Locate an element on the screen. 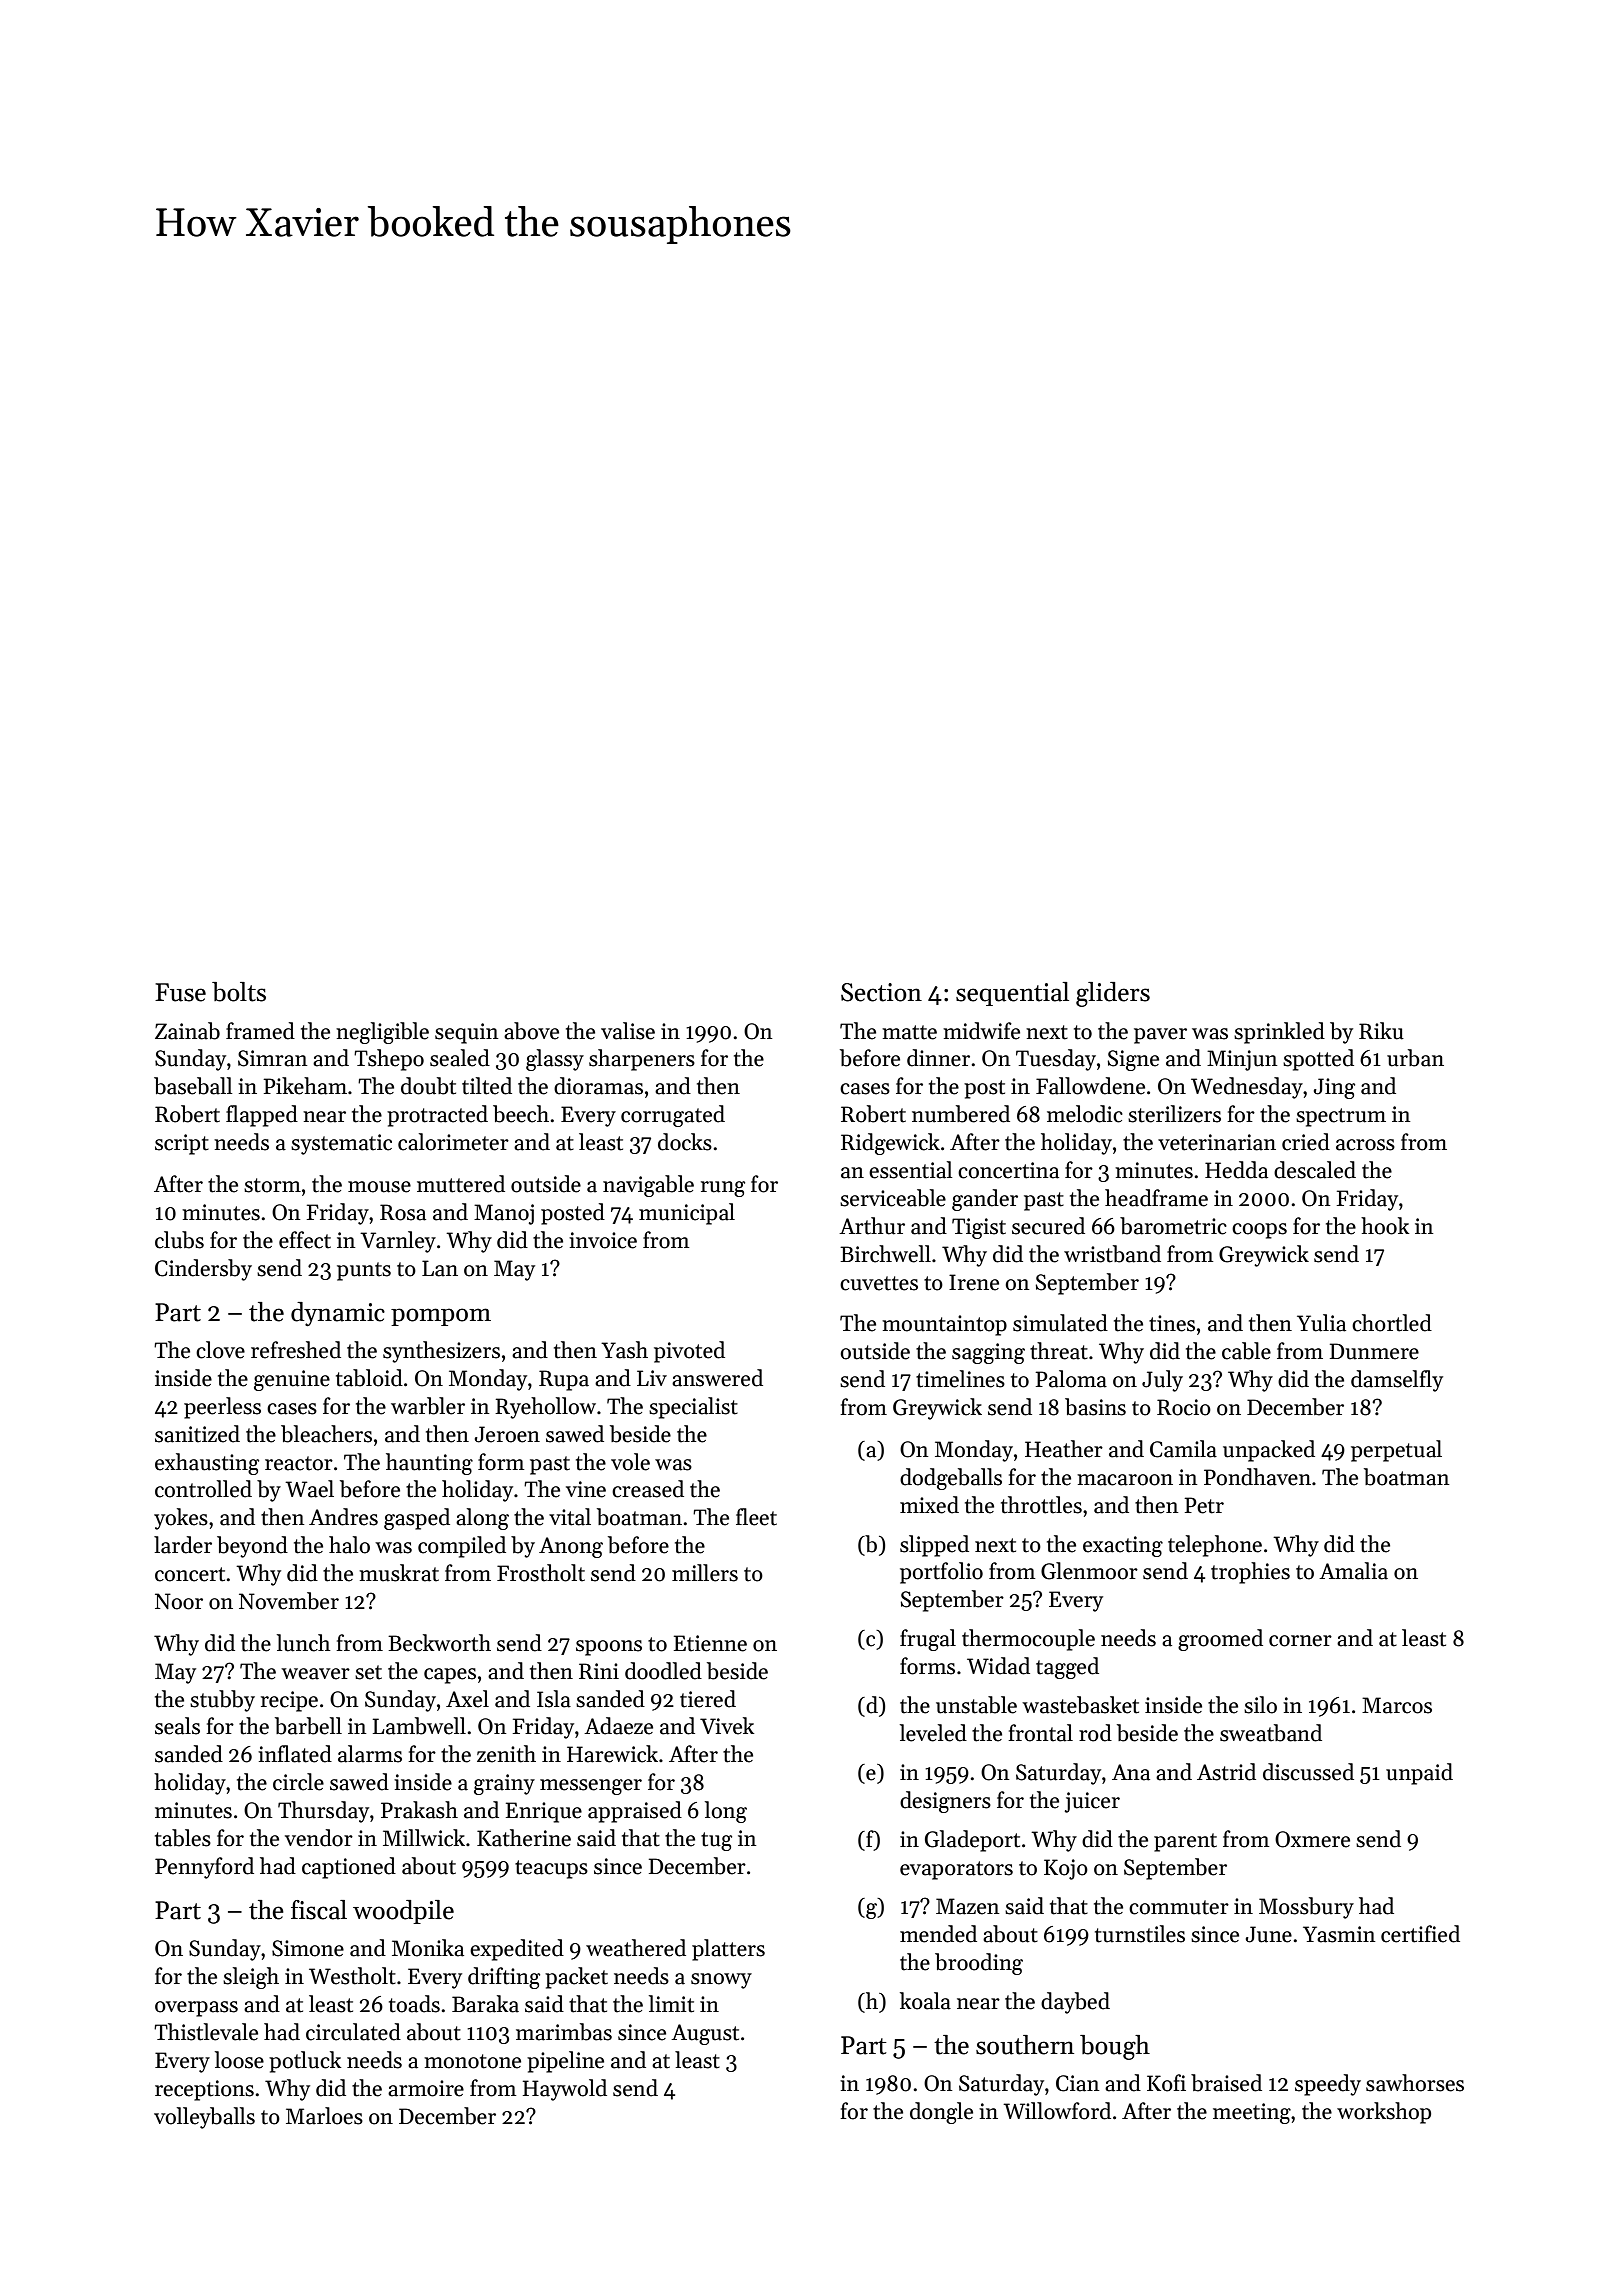 This screenshot has width=1620, height=2292. sequin is located at coordinates (466, 1033).
